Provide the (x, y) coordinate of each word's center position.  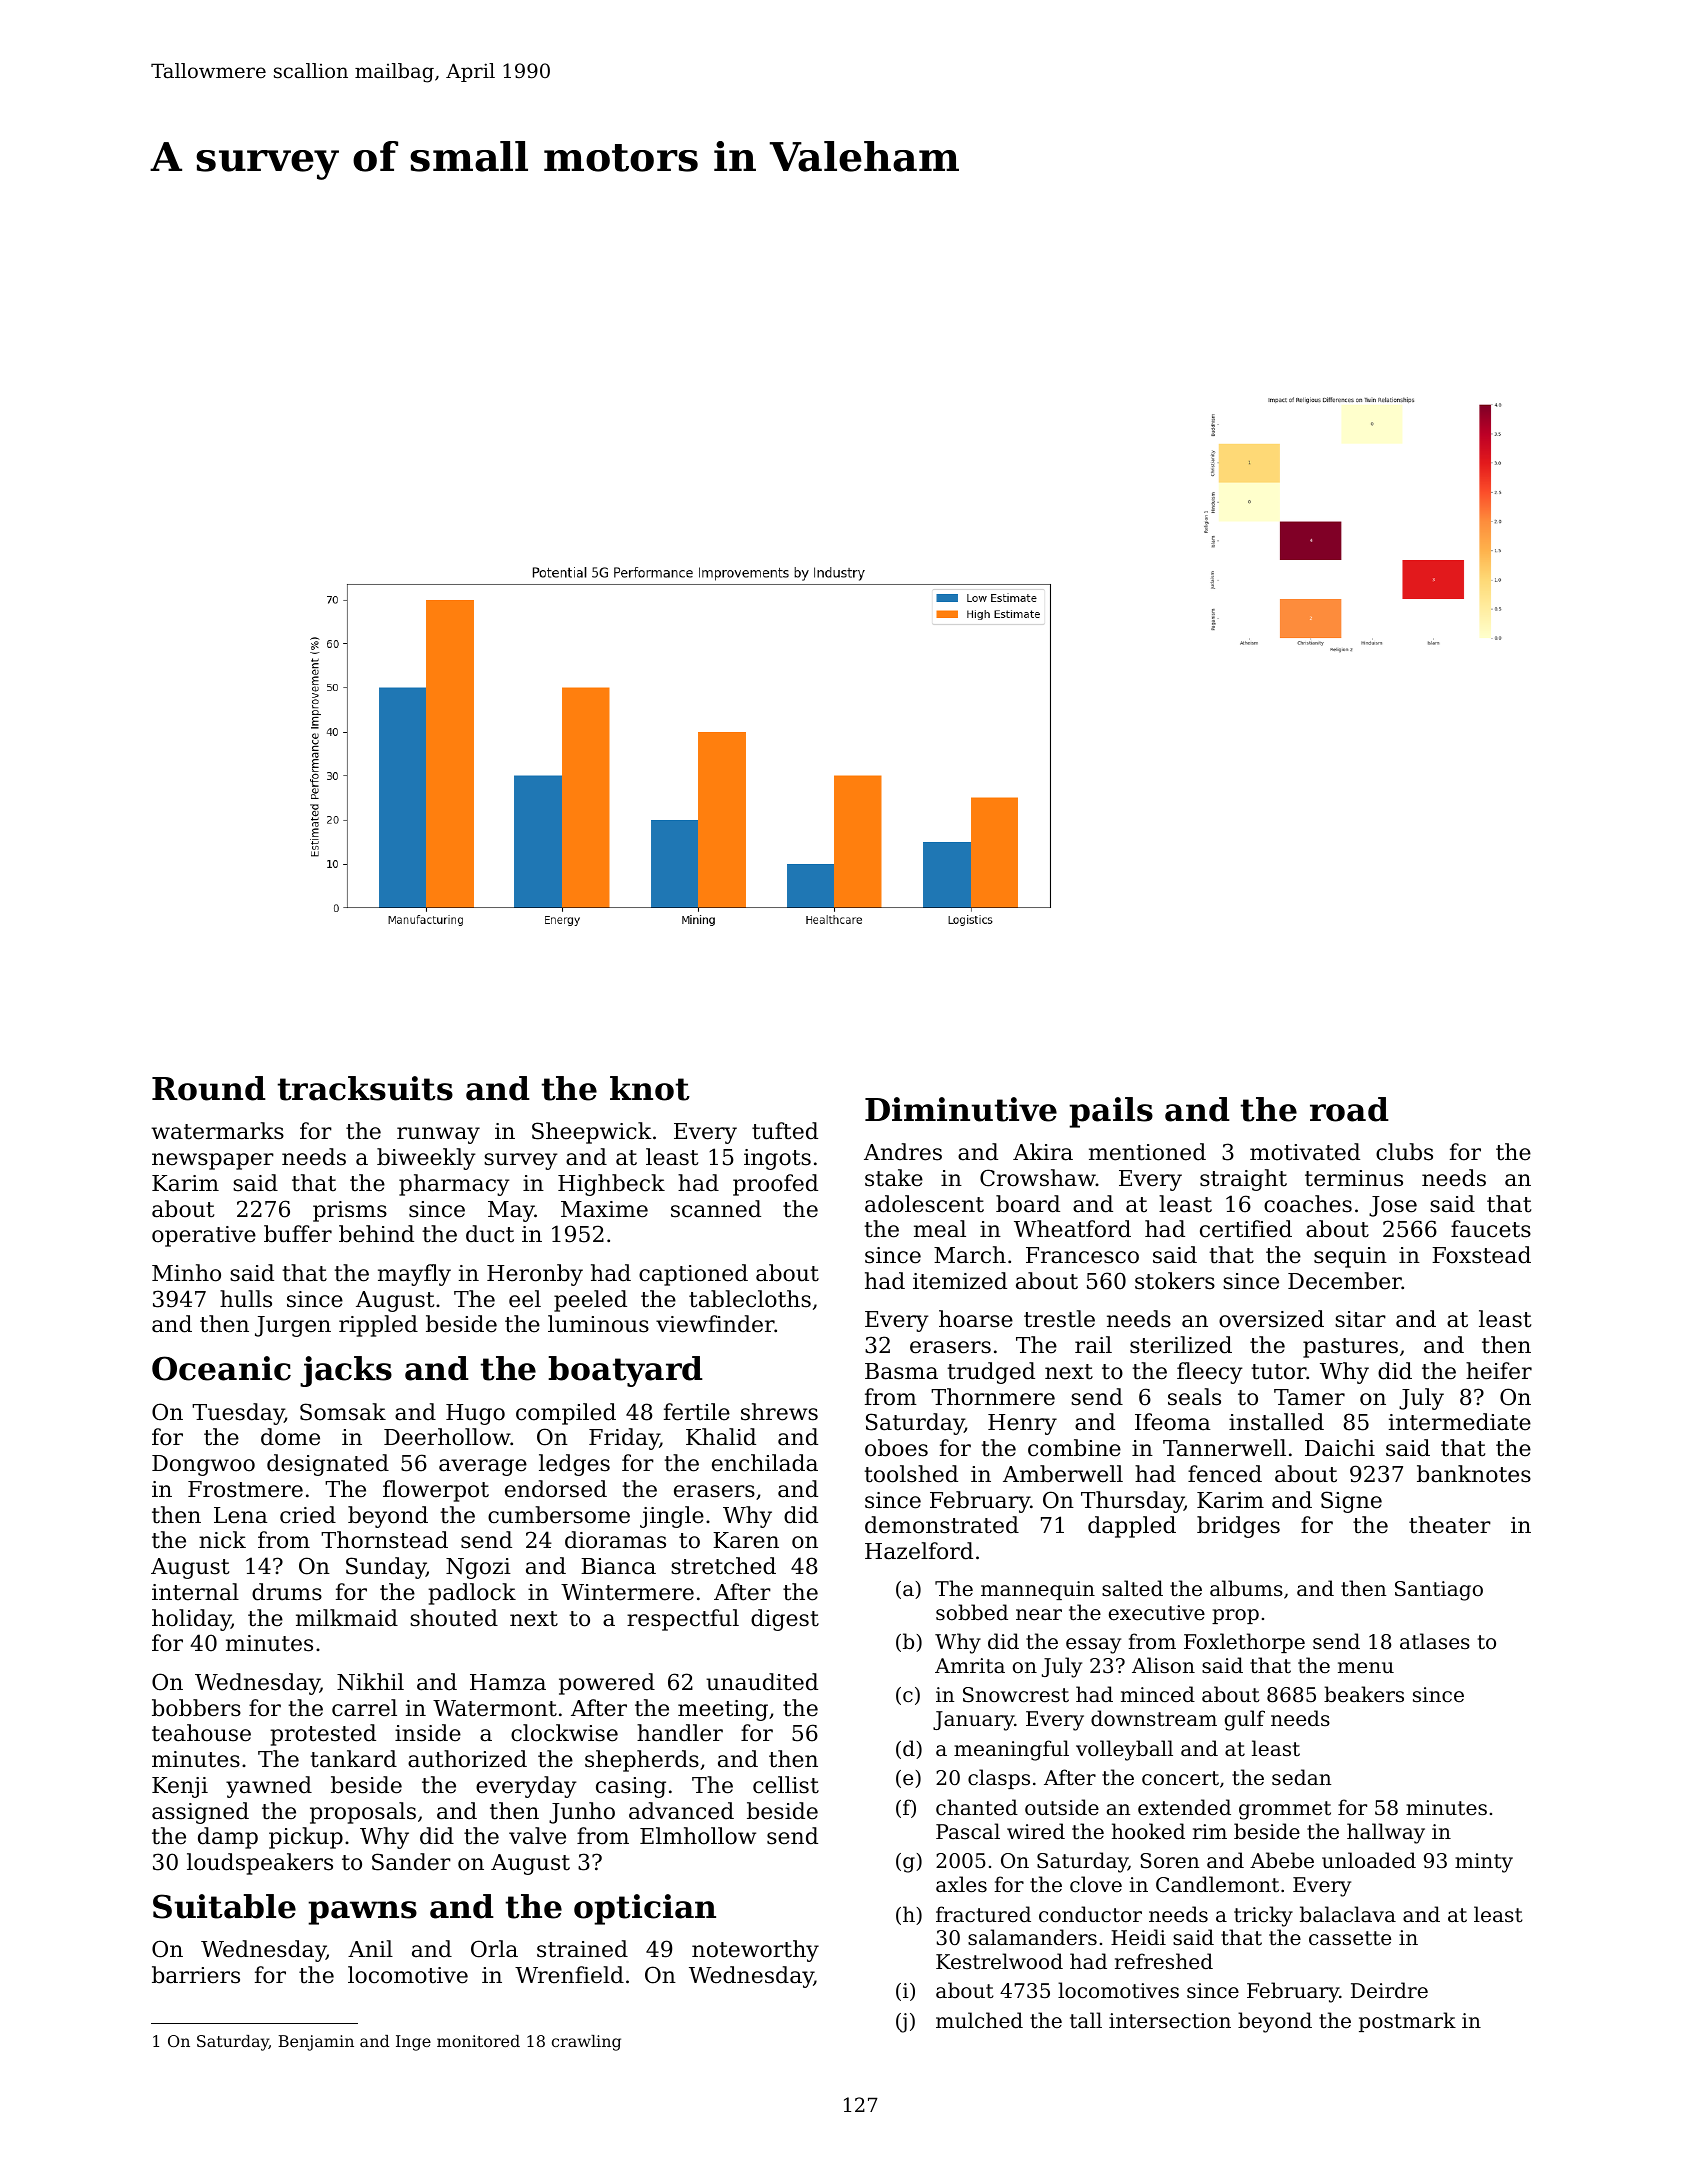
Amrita (970, 1666)
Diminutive (961, 1109)
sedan (1301, 1777)
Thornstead (384, 1540)
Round (209, 1088)
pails (1111, 1112)
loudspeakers (260, 1864)
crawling (586, 2043)
